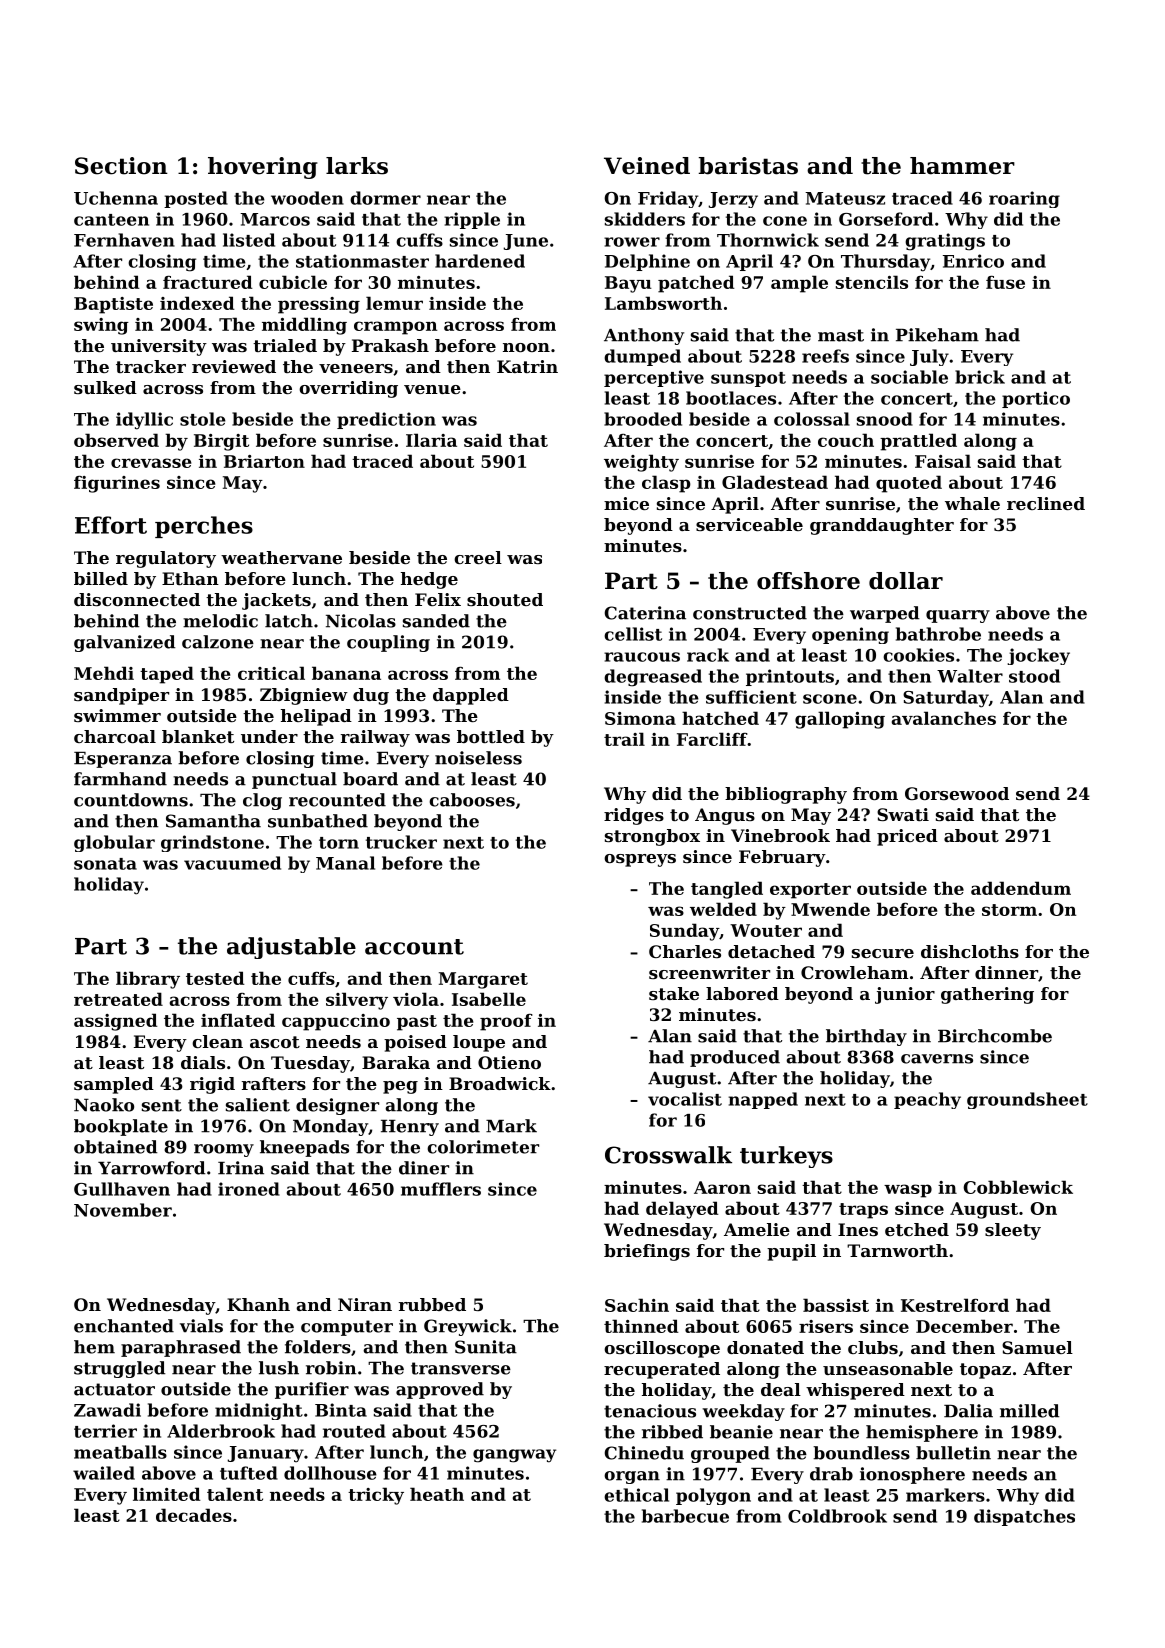  I want to click on trucker, so click(401, 842).
